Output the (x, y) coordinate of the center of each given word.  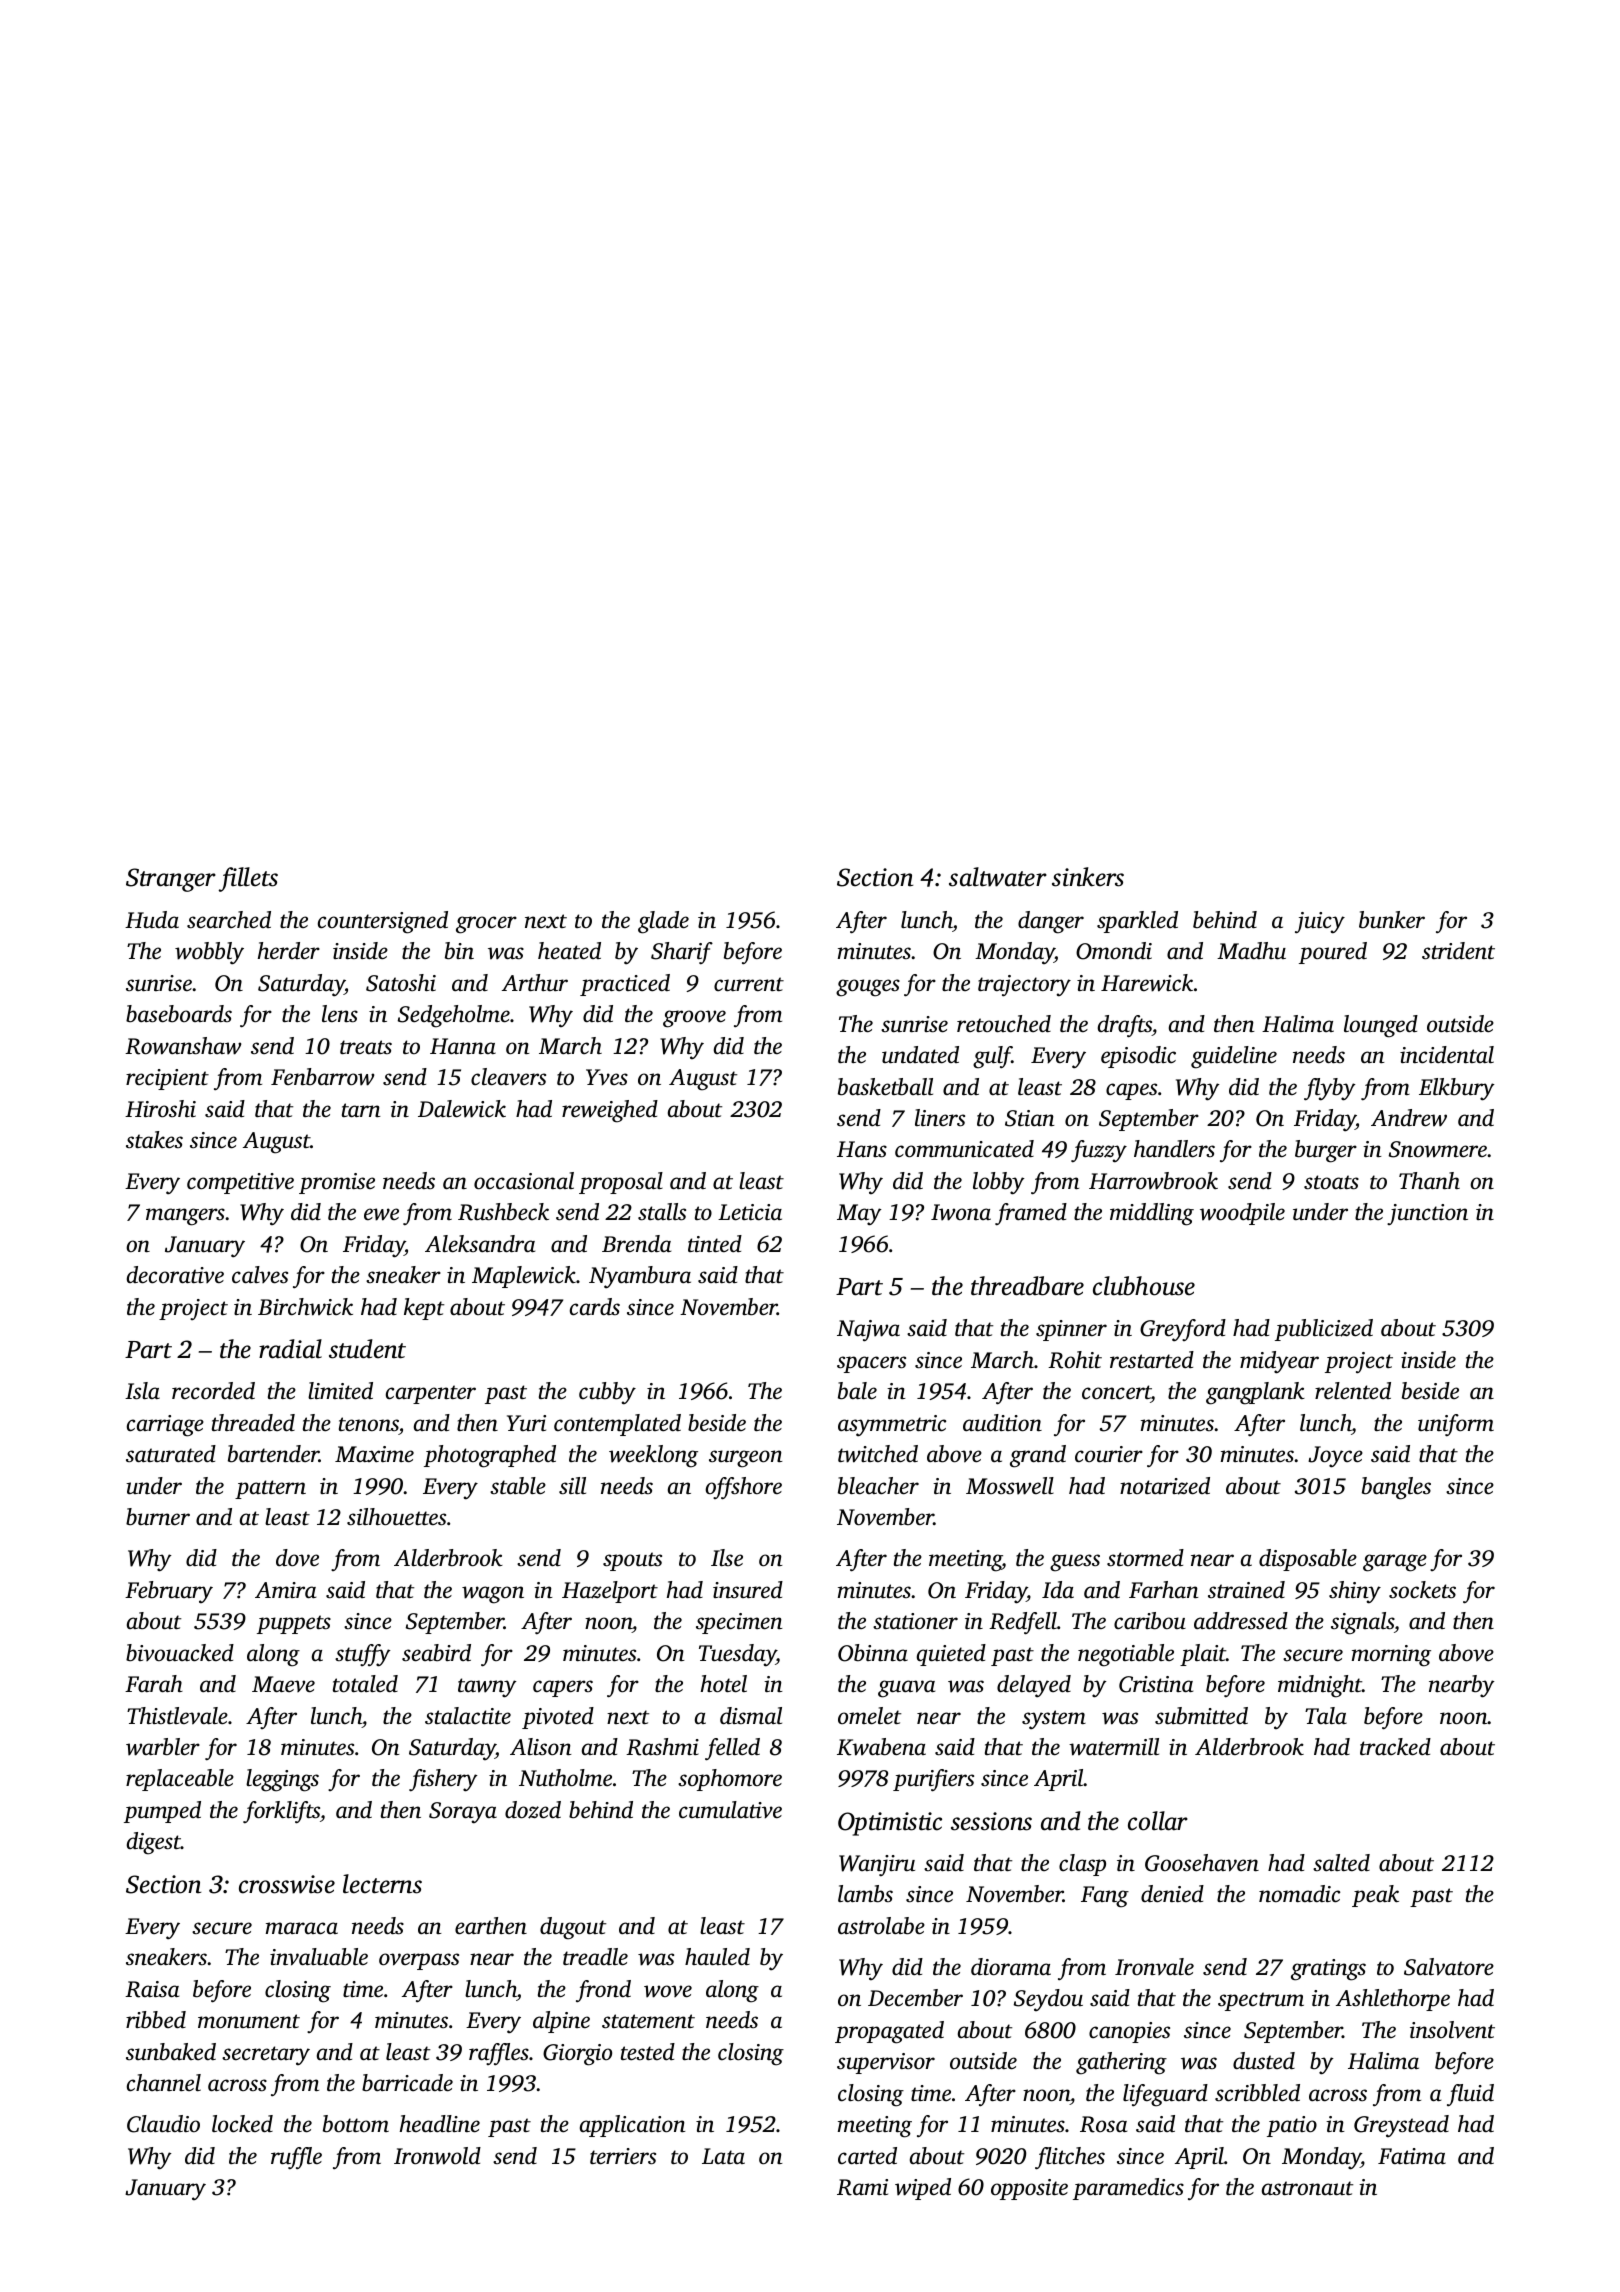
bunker (1392, 920)
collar (1158, 1821)
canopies (1129, 2032)
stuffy (363, 1655)
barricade (407, 2083)
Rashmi (662, 1747)
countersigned (383, 922)
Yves (607, 1077)
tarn (361, 1110)
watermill (1114, 1747)
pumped (162, 1812)
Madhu (1251, 951)
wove (668, 1991)
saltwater (998, 877)
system (1054, 1720)
